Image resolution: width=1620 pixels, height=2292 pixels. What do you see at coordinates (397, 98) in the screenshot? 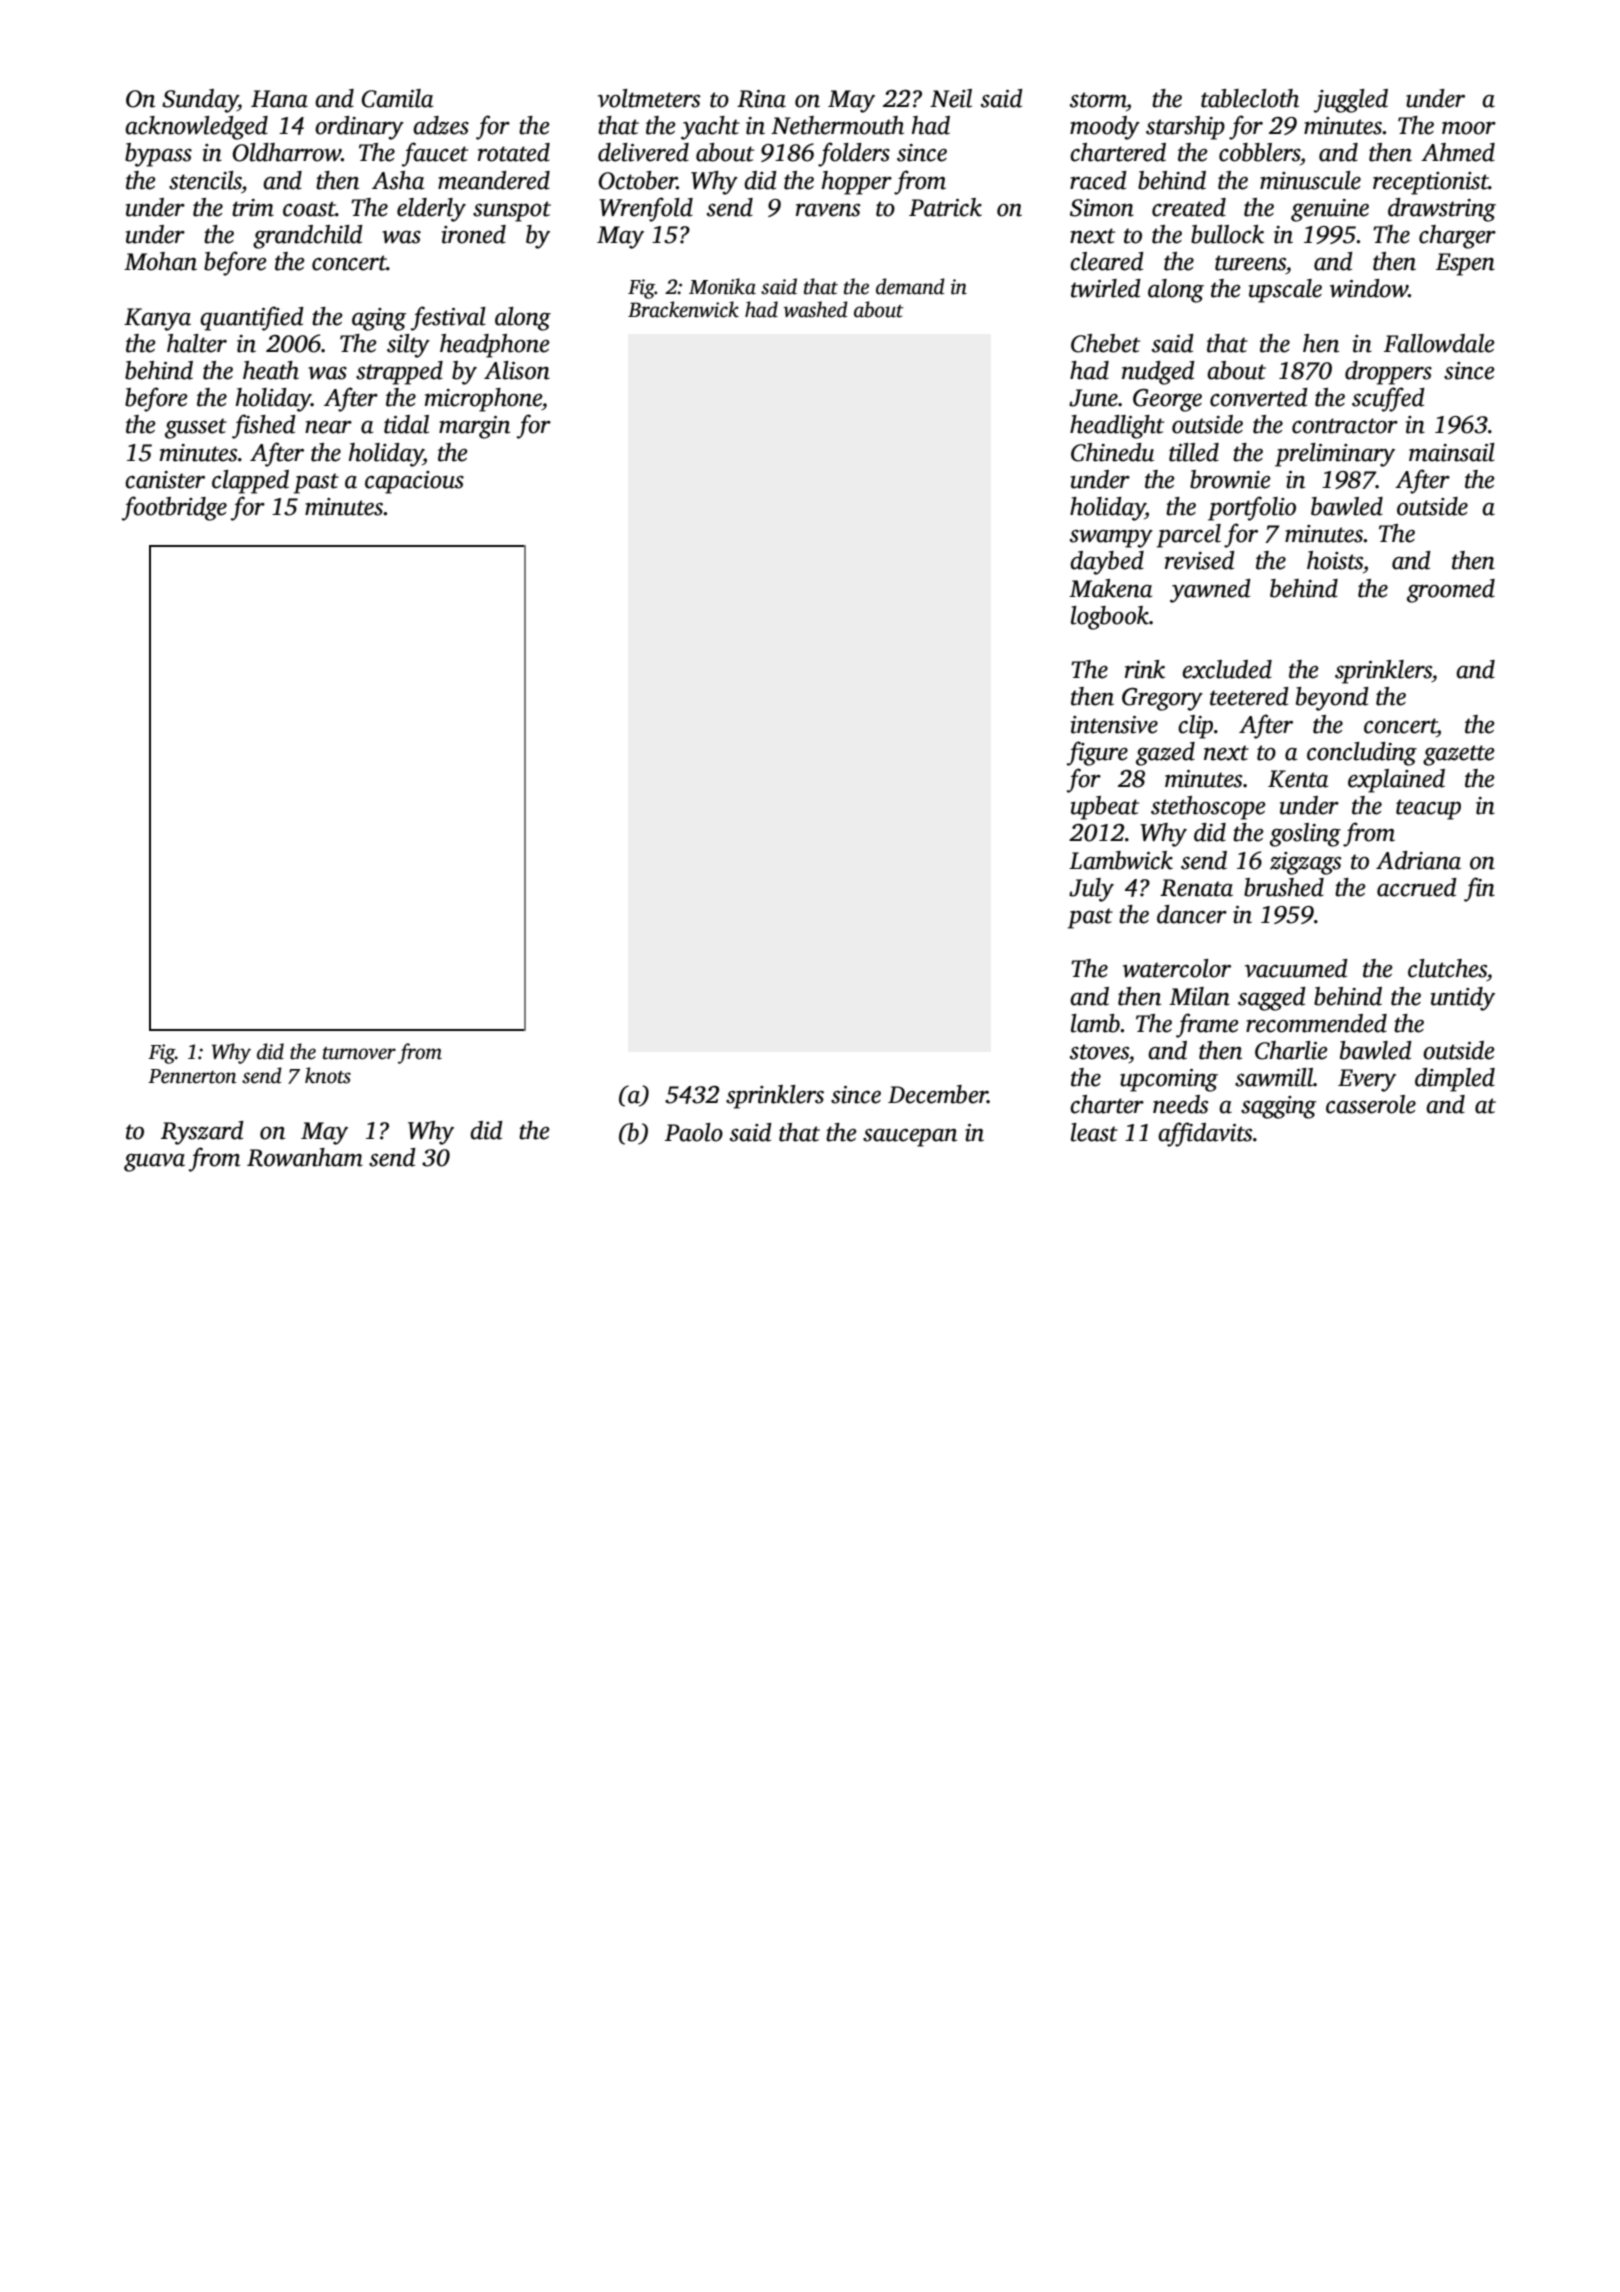
I see `Camila` at bounding box center [397, 98].
